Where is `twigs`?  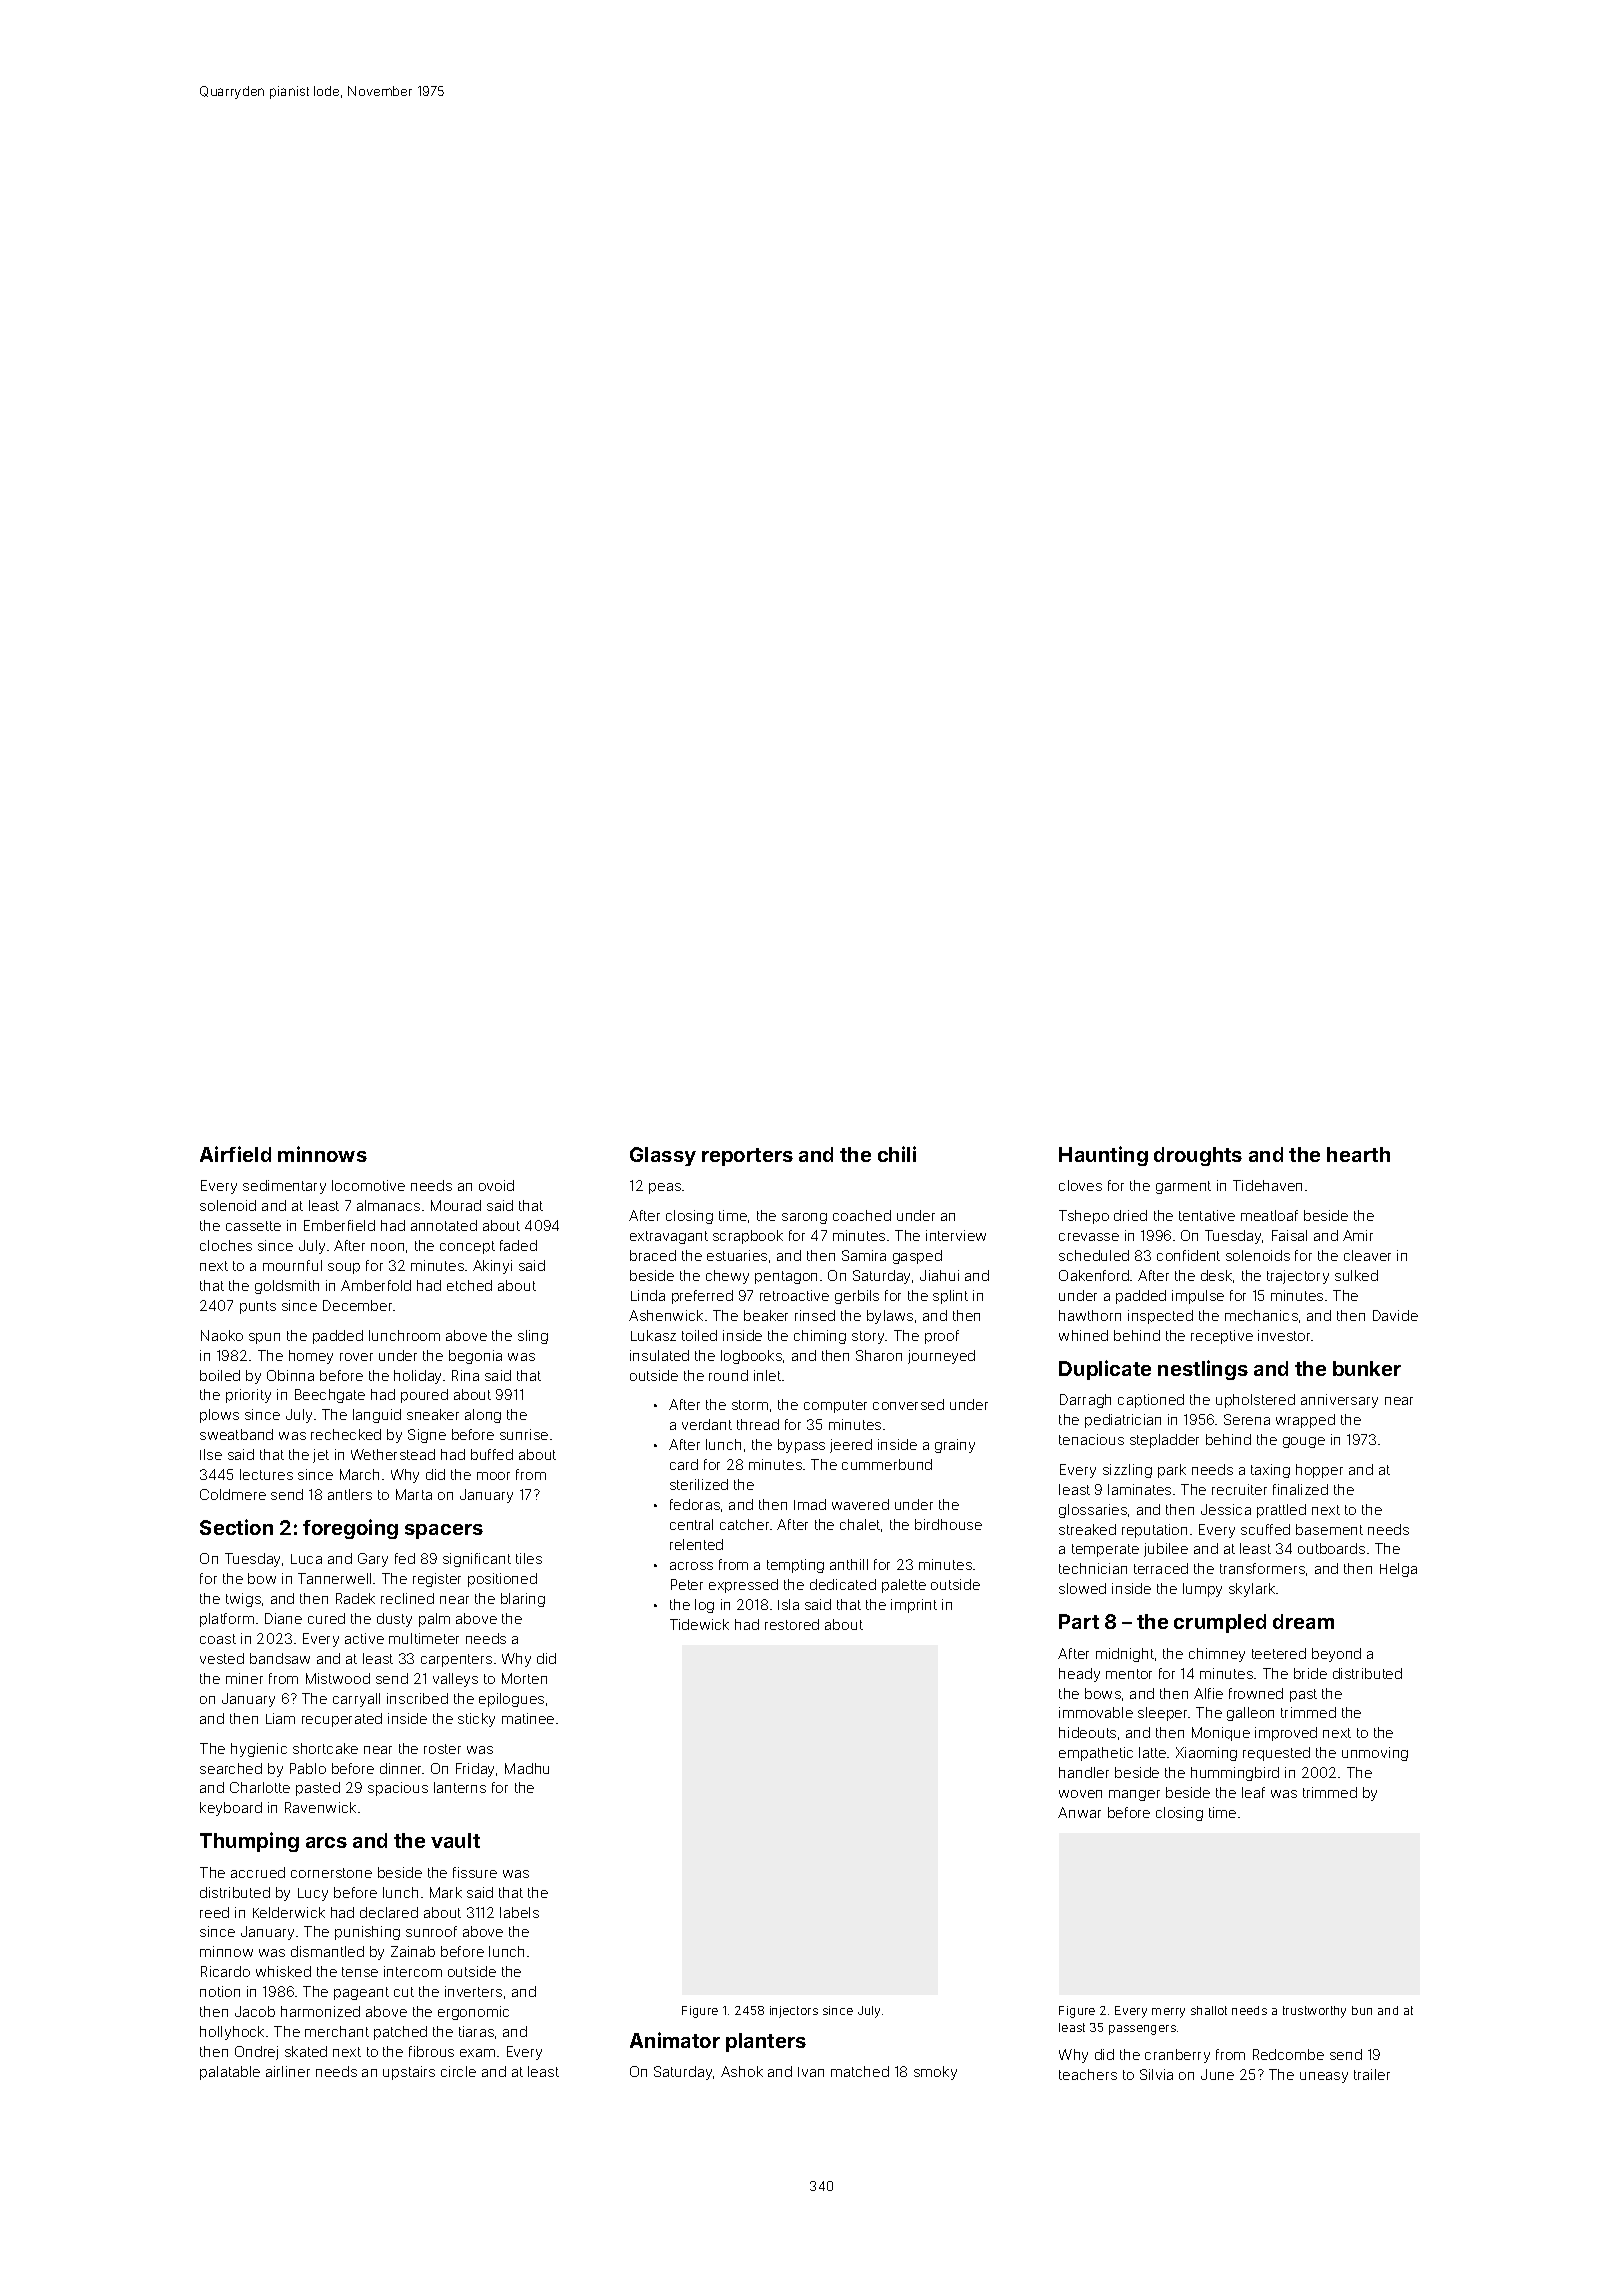
twigs is located at coordinates (243, 1600).
